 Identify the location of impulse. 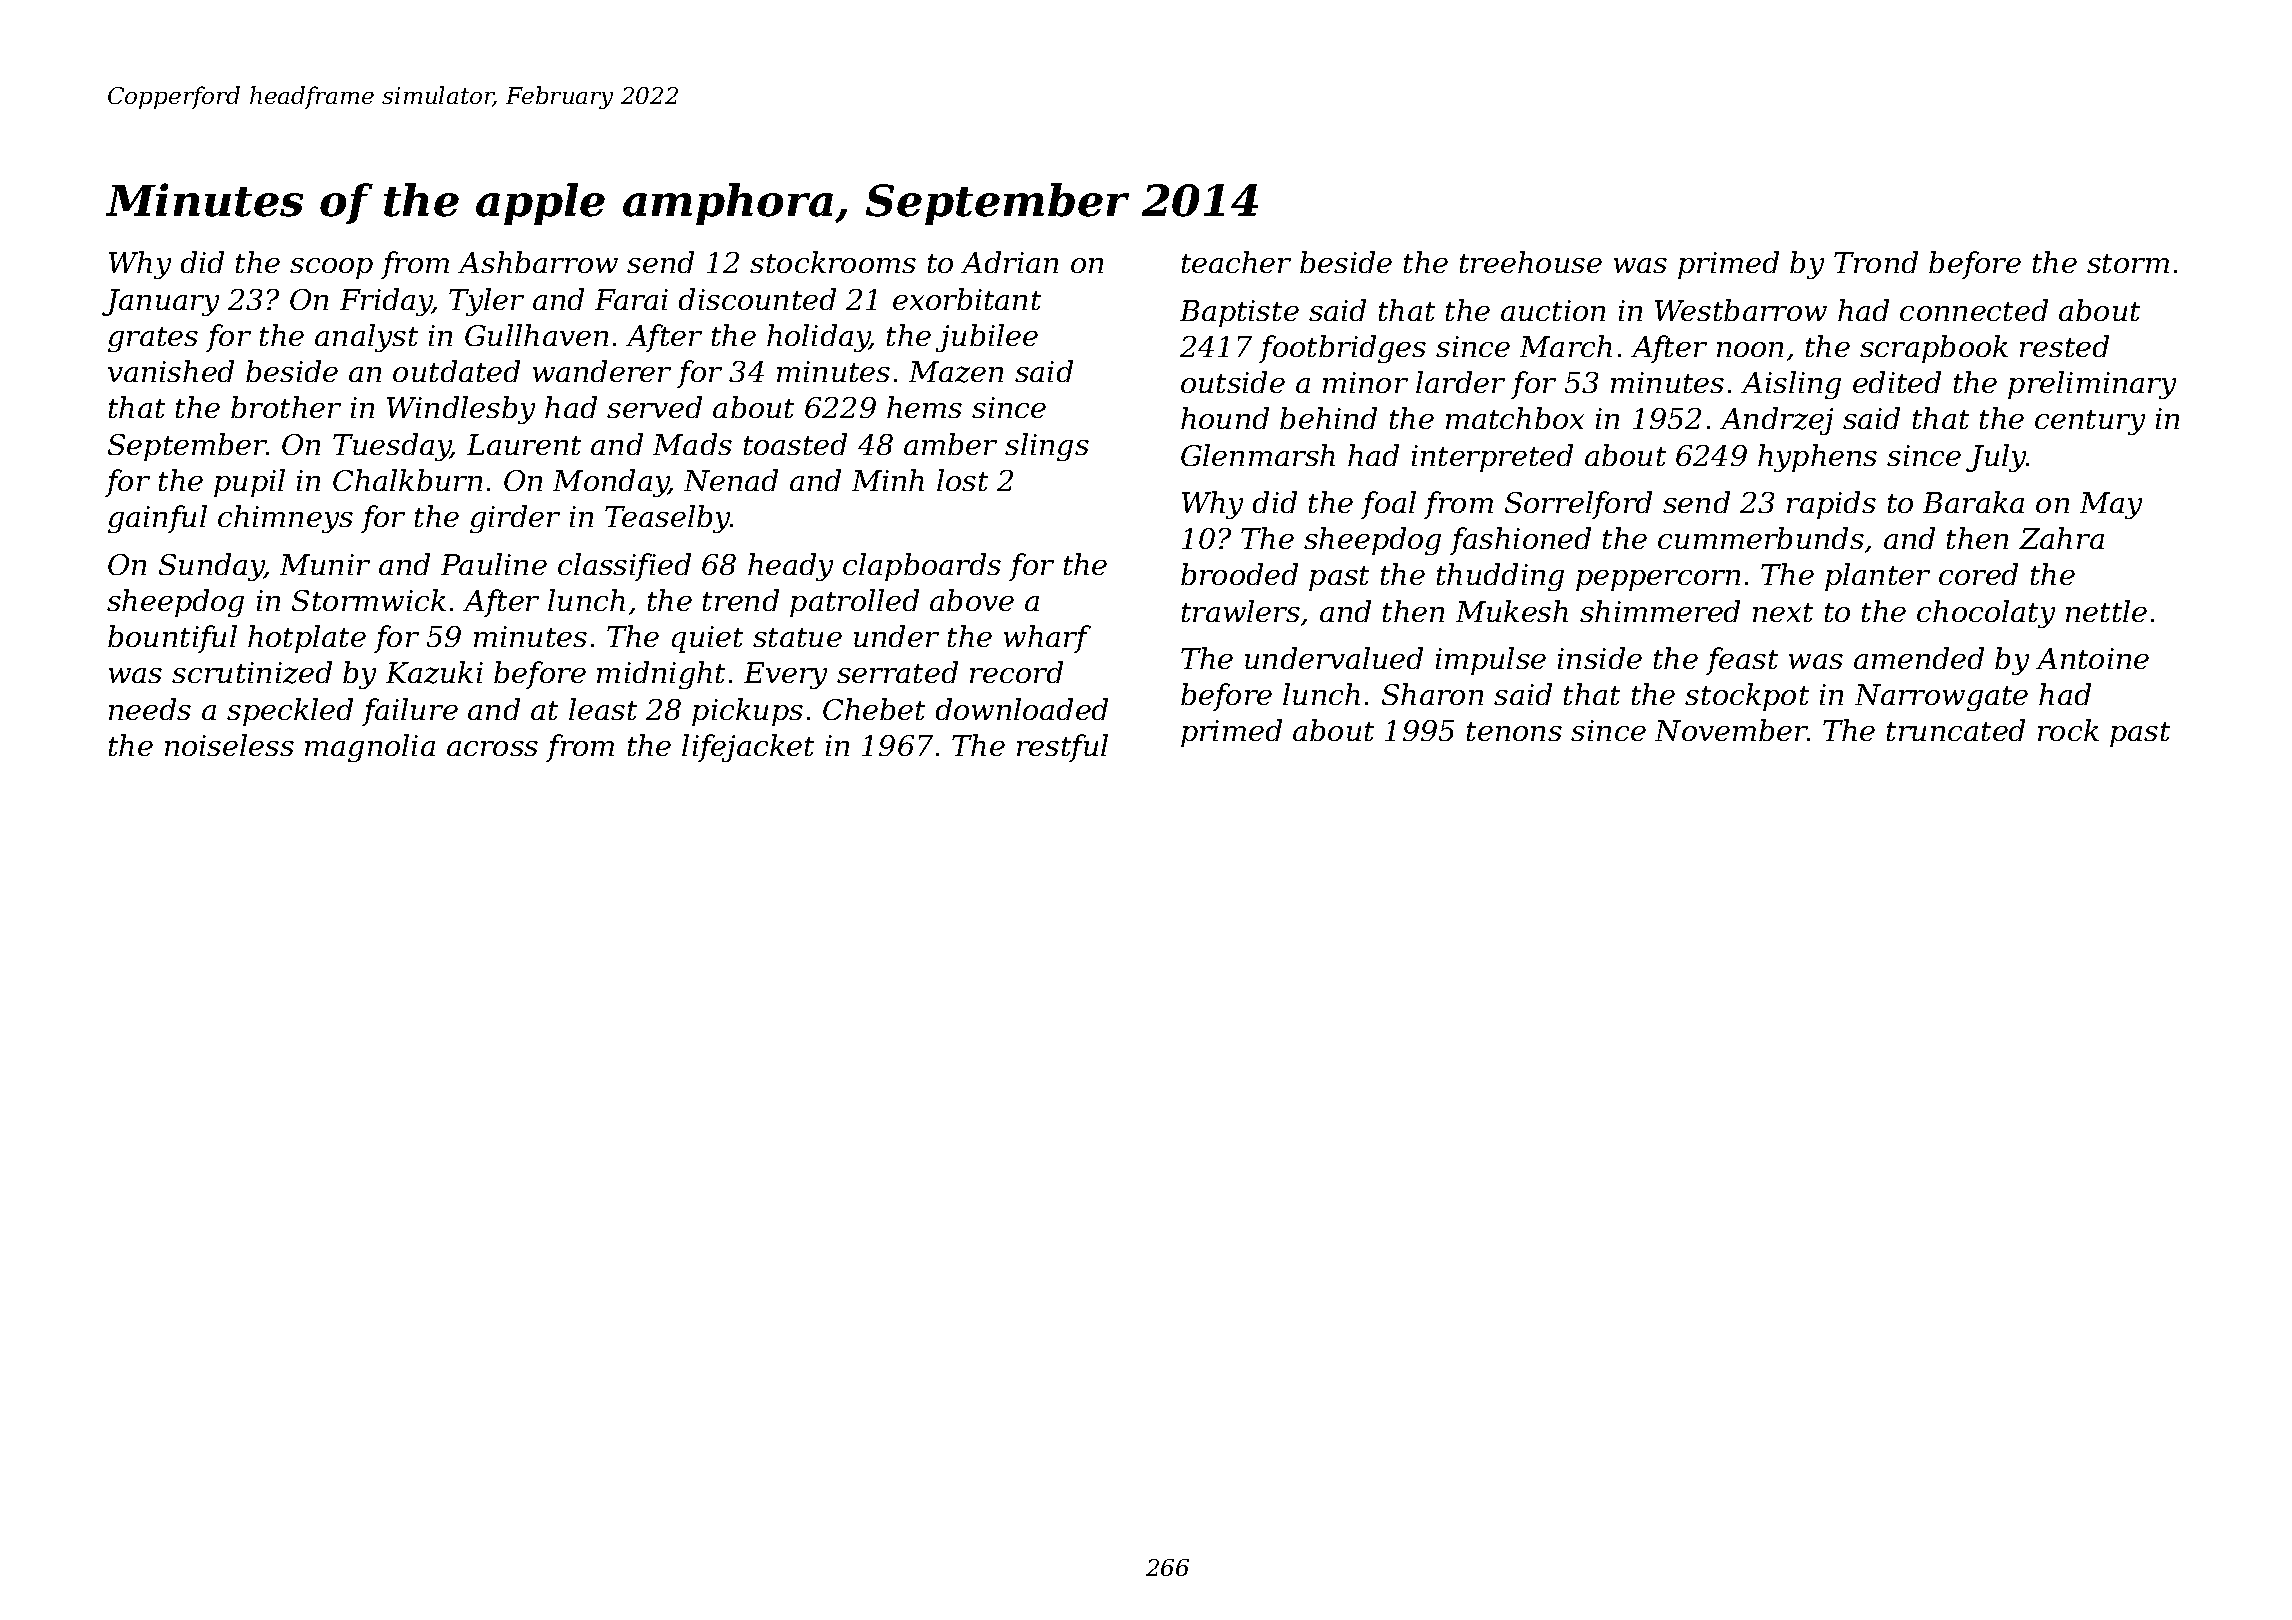
(1491, 661).
